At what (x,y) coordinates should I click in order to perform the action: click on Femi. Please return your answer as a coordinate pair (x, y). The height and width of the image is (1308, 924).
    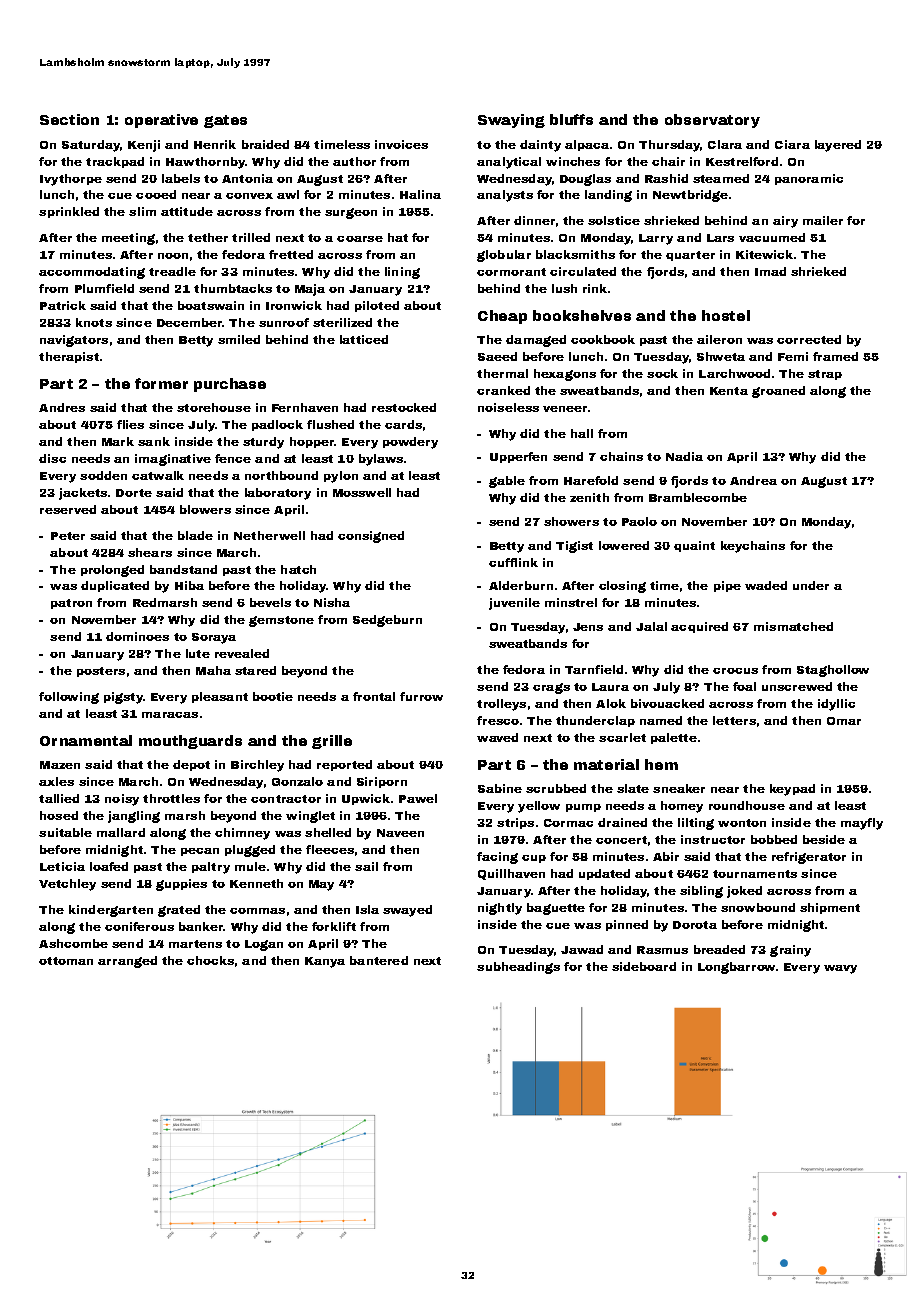
    Looking at the image, I should click on (793, 356).
